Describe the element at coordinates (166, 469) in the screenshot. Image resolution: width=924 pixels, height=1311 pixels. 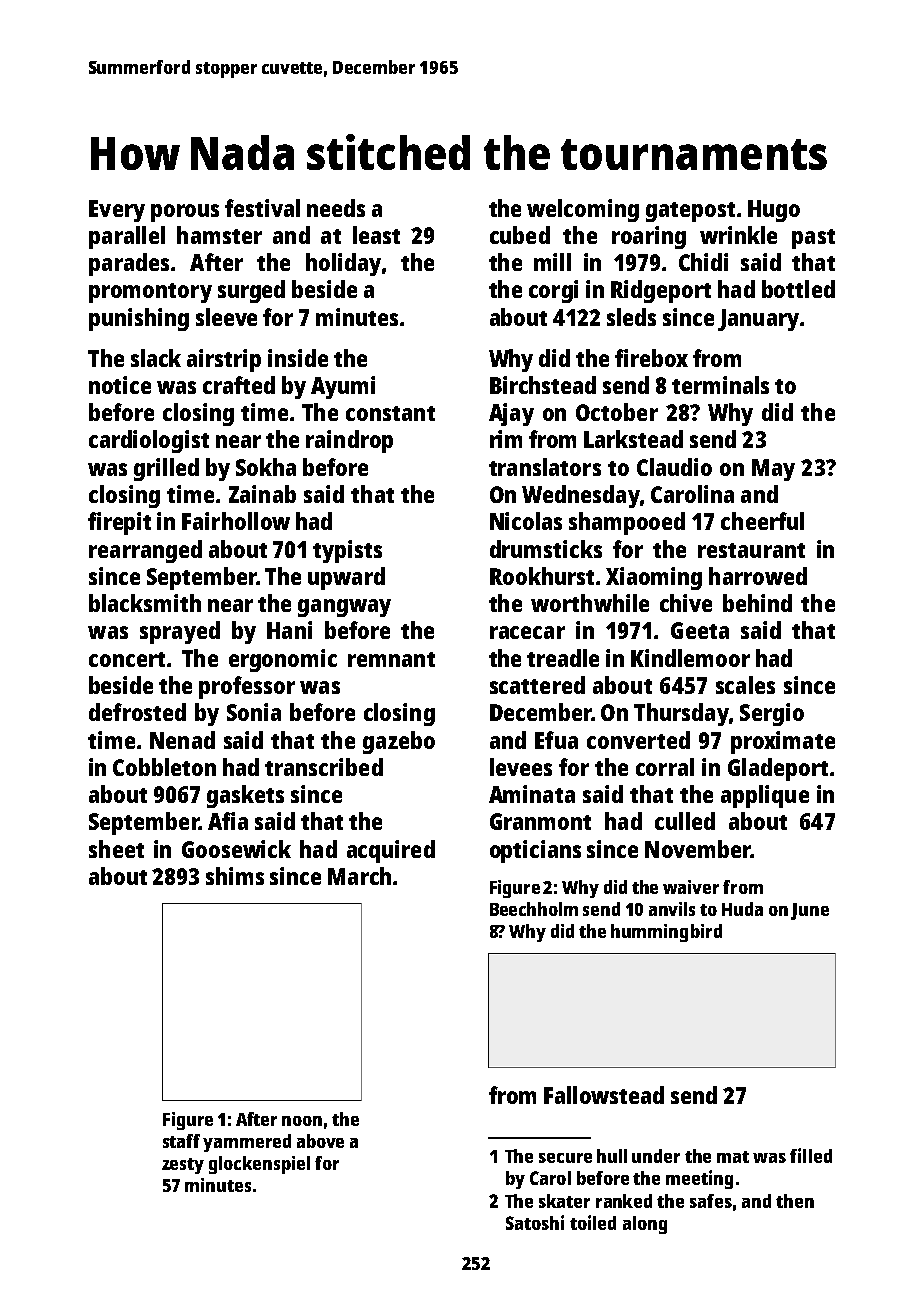
I see `grilled` at that location.
